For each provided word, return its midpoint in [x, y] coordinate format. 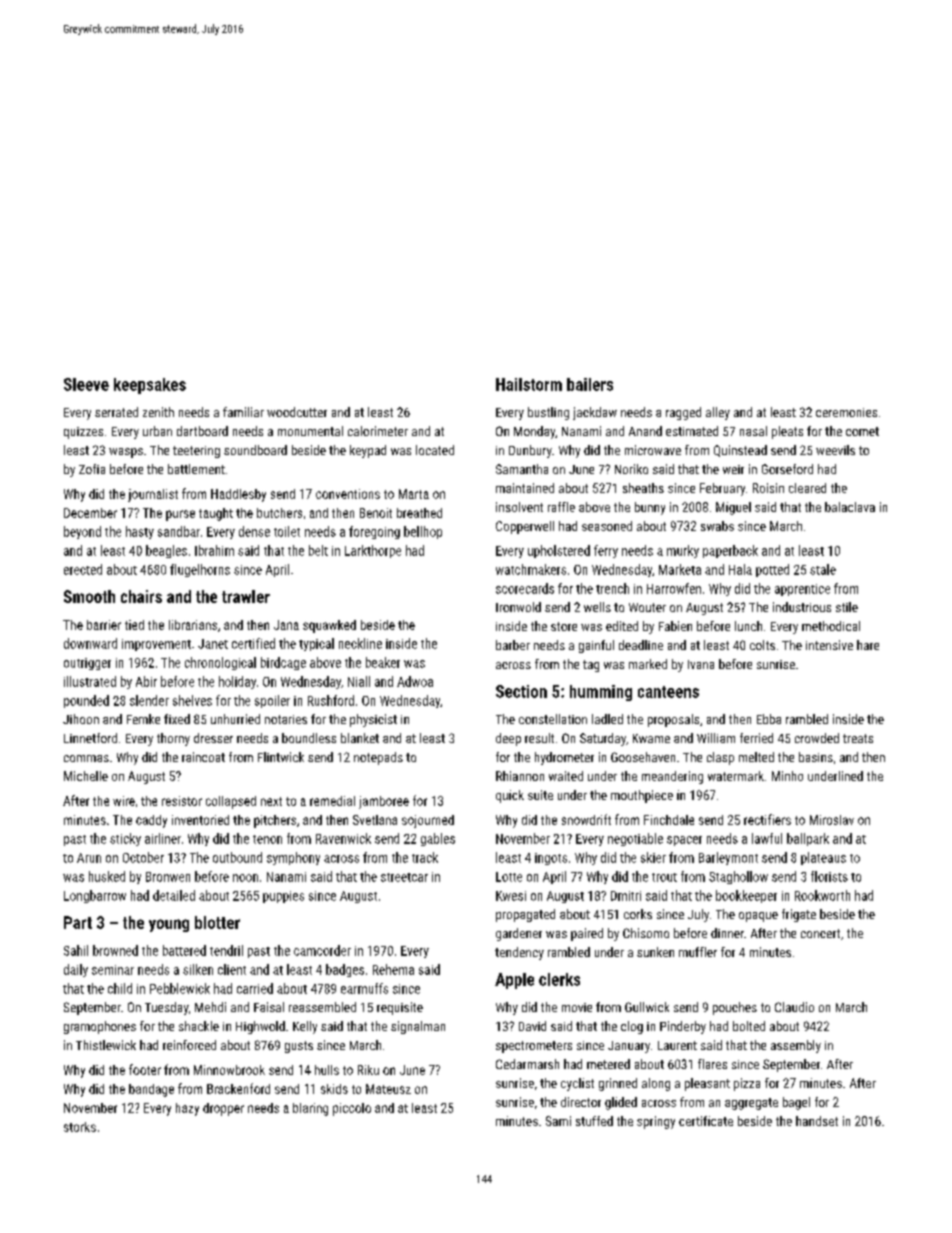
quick [510, 796]
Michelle [86, 776]
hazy [187, 1109]
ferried [756, 738]
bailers [590, 384]
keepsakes [150, 386]
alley [718, 413]
